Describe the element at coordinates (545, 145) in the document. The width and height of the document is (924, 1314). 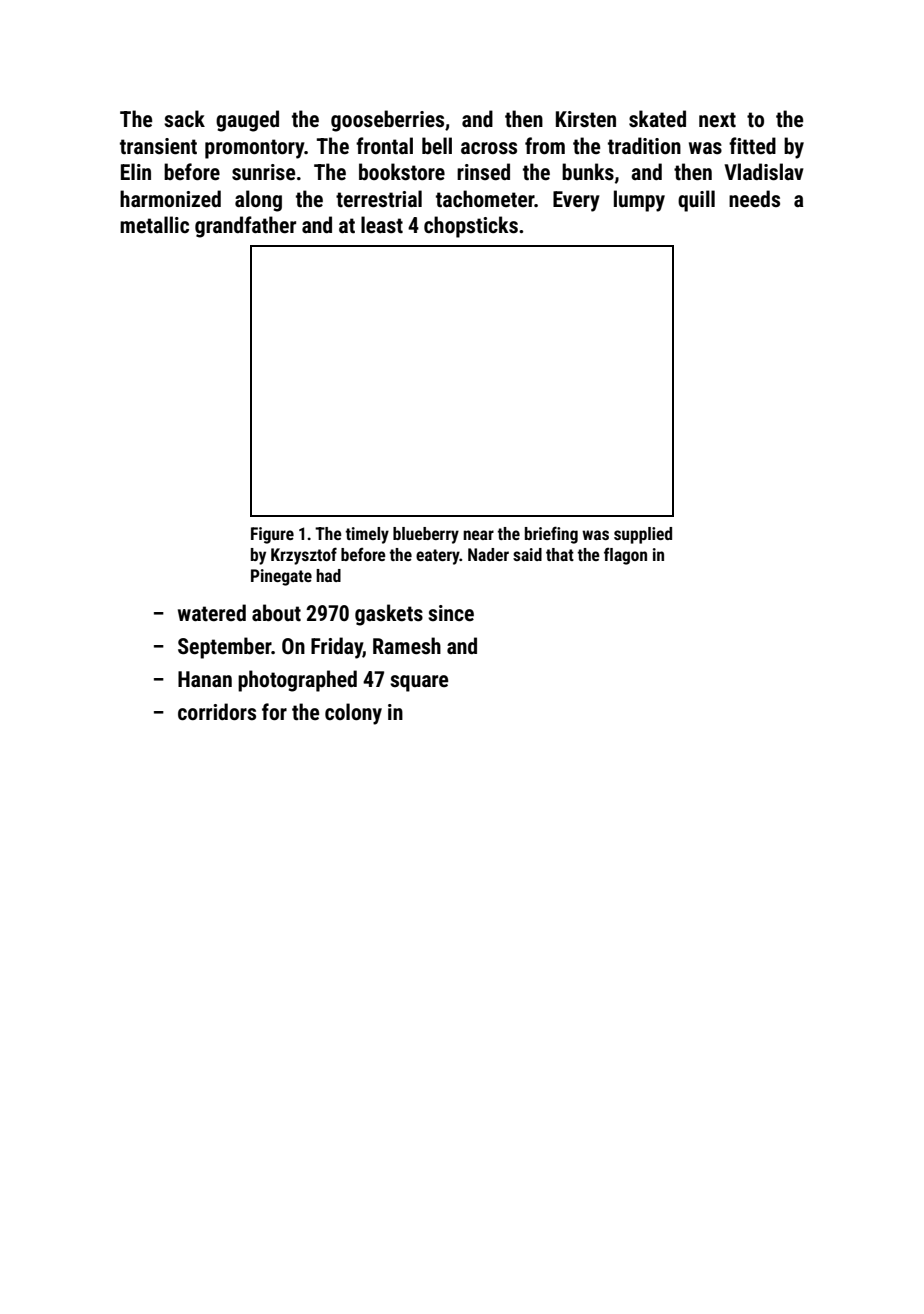
I see `from` at that location.
